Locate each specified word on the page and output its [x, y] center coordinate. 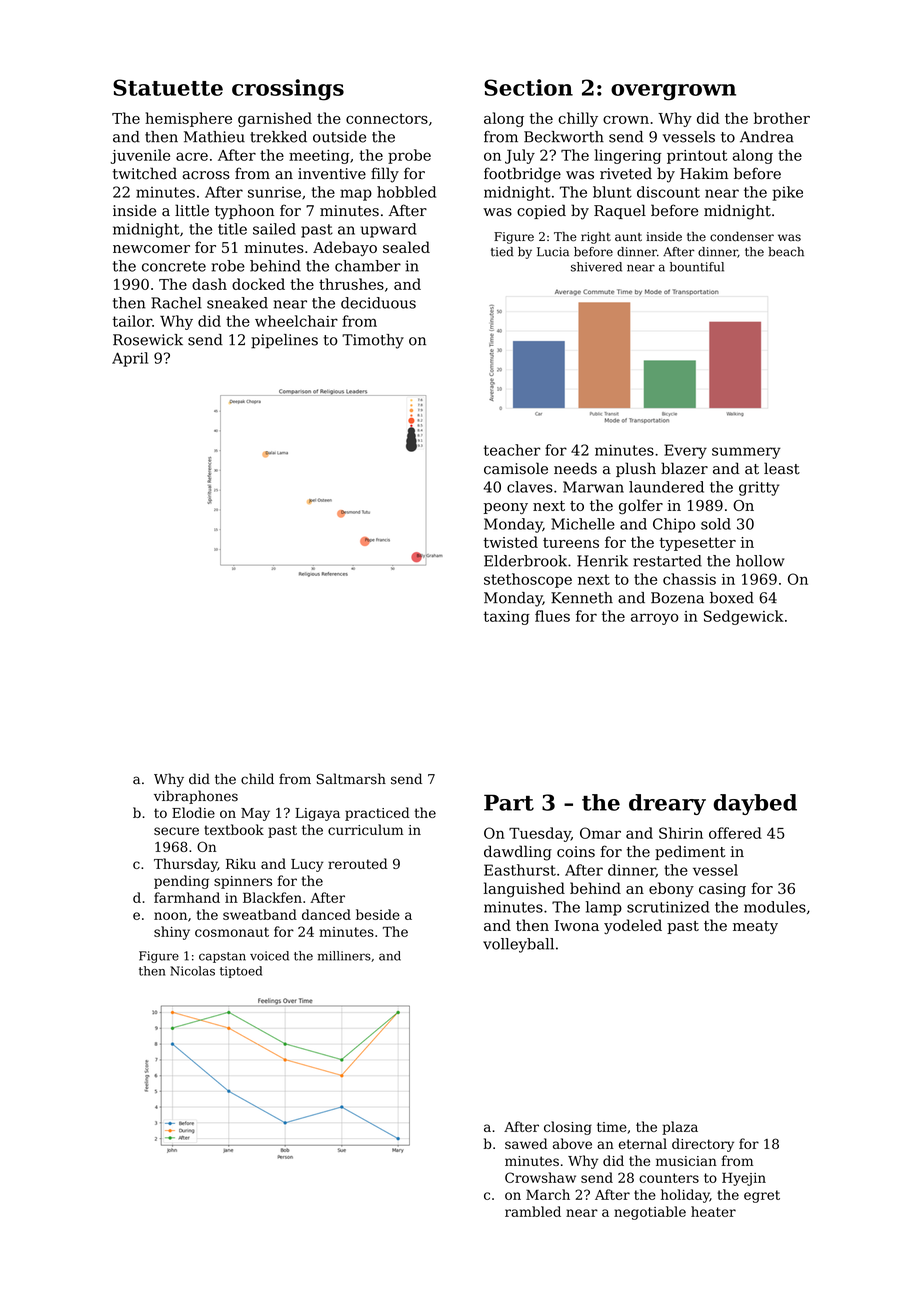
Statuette [168, 87]
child [257, 779]
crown [626, 120]
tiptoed [241, 972]
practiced [377, 814]
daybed [755, 804]
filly [385, 175]
